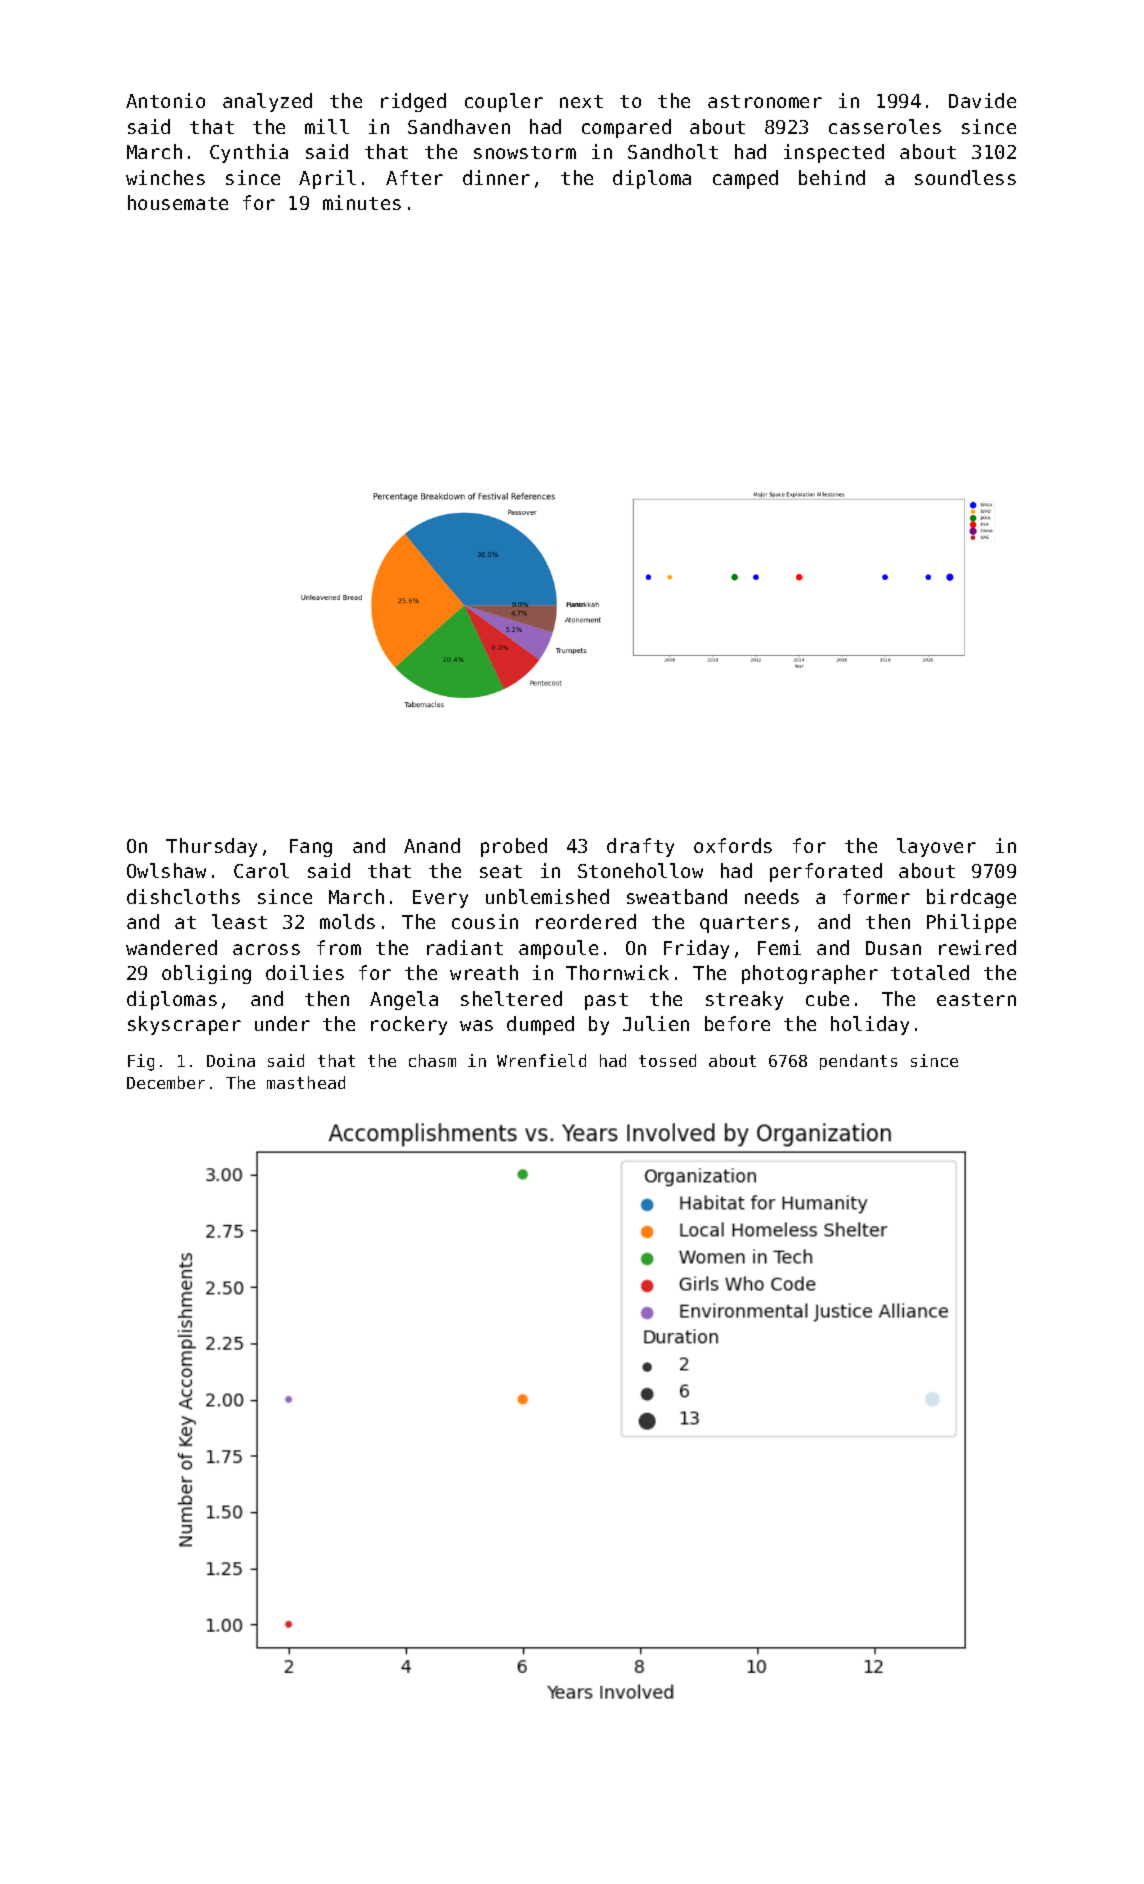 This screenshot has width=1144, height=1884. What do you see at coordinates (362, 202) in the screenshot?
I see `minutes` at bounding box center [362, 202].
